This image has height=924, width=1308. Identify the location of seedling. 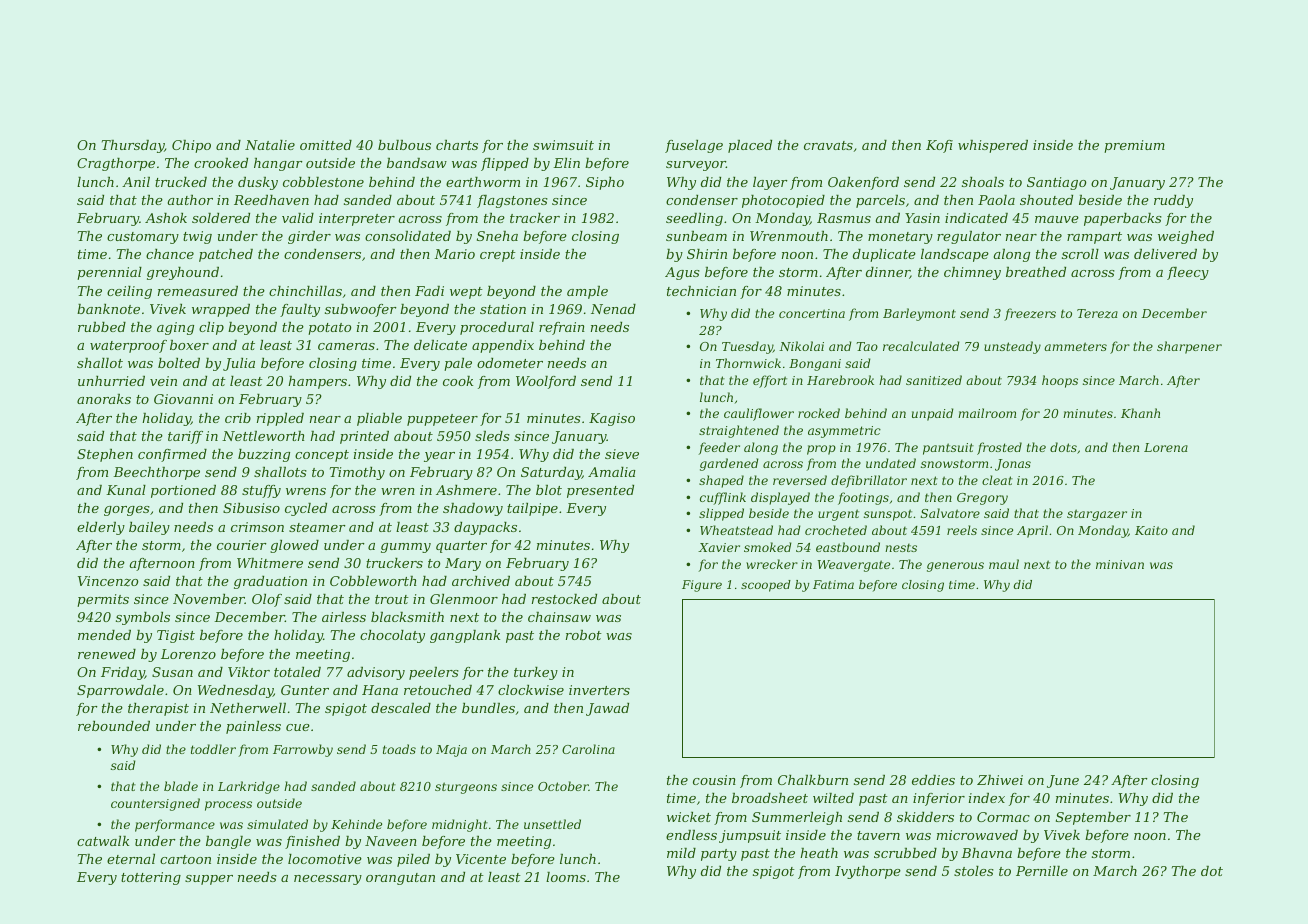
(694, 219).
